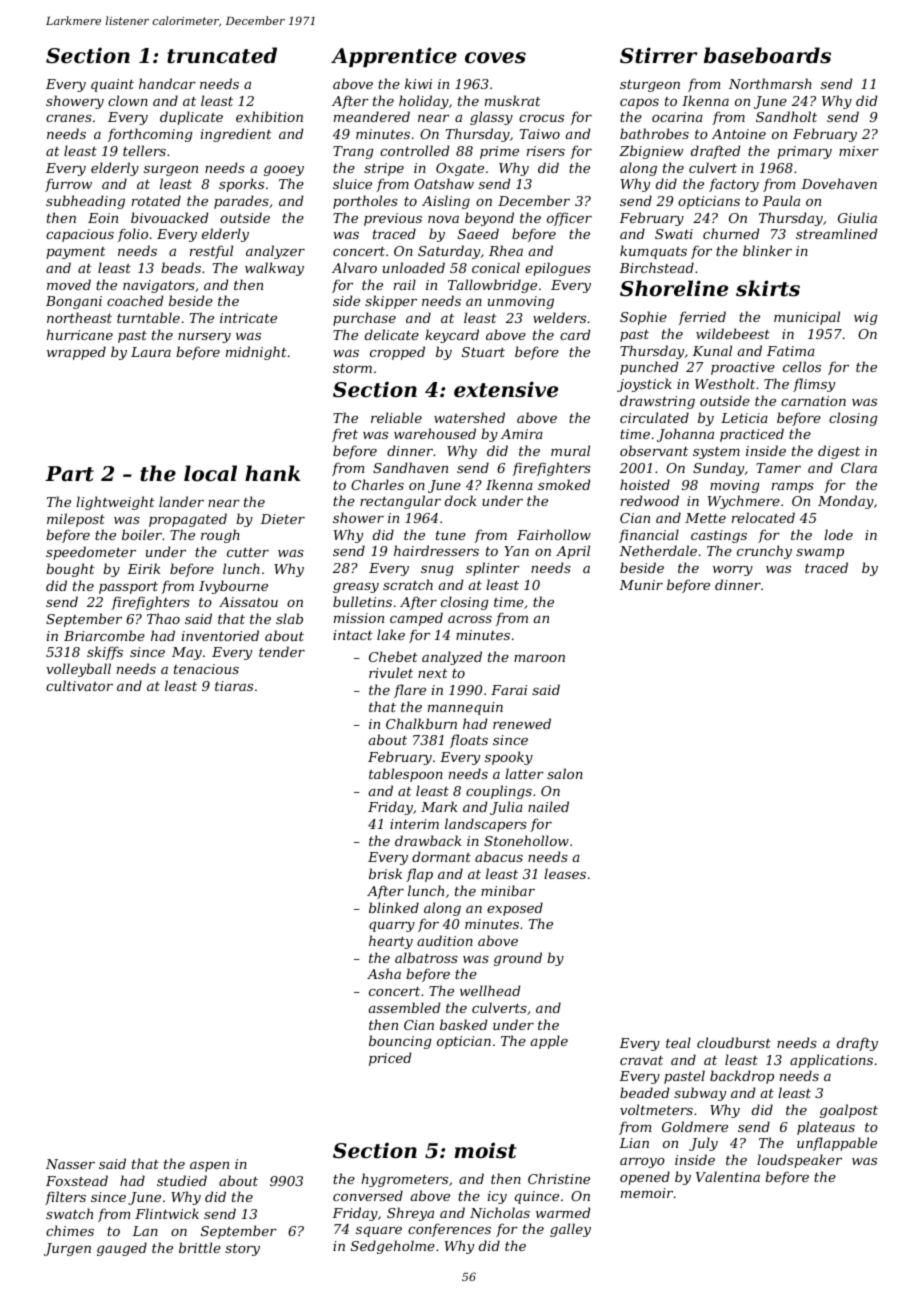  Describe the element at coordinates (414, 824) in the screenshot. I see `interim` at that location.
